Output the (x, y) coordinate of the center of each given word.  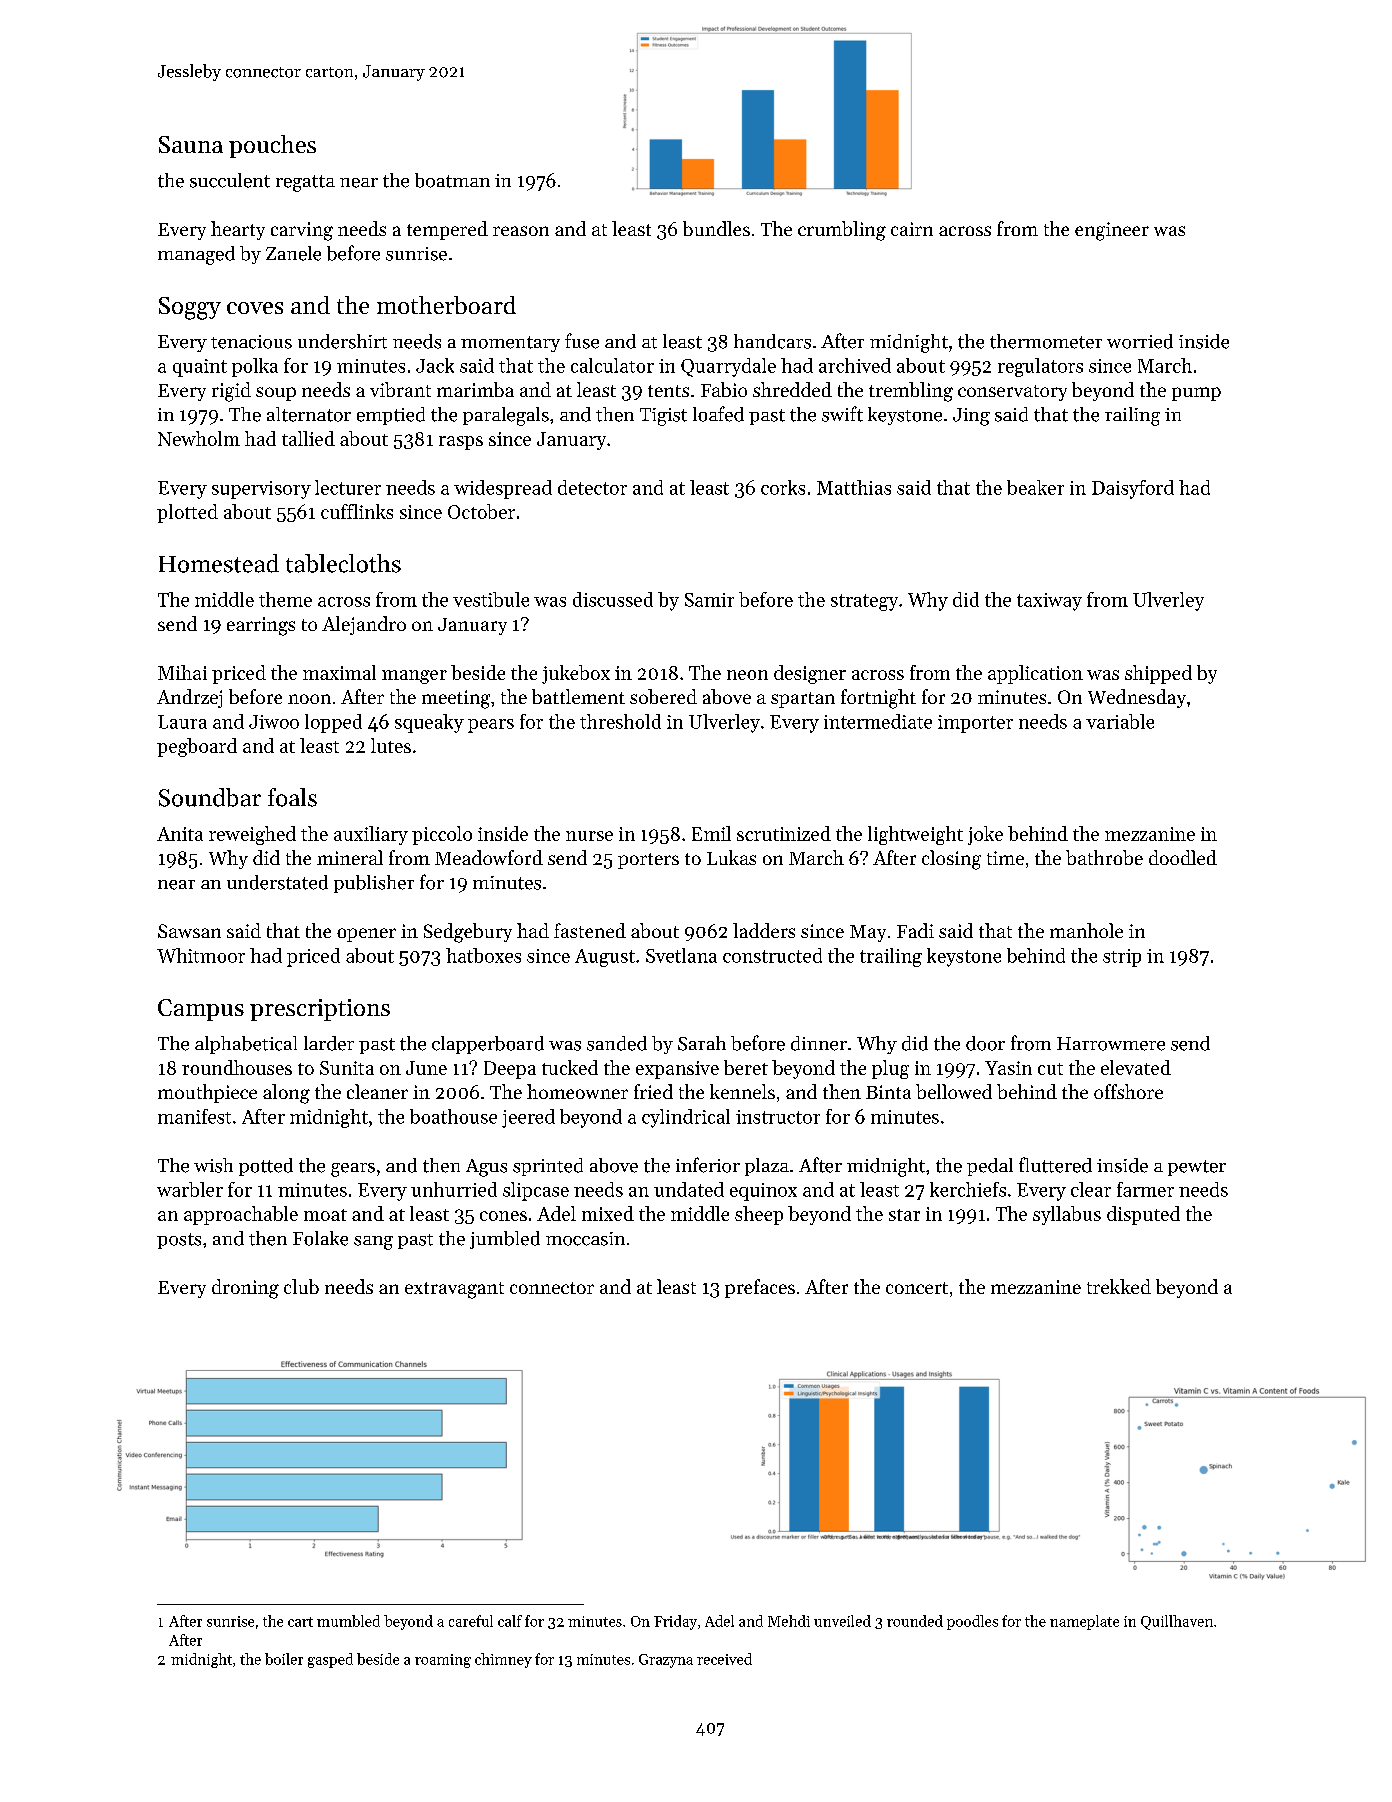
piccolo (442, 835)
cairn (912, 229)
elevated (1136, 1067)
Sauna (191, 144)
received (724, 1659)
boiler (284, 1659)
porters (648, 861)
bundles (716, 228)
